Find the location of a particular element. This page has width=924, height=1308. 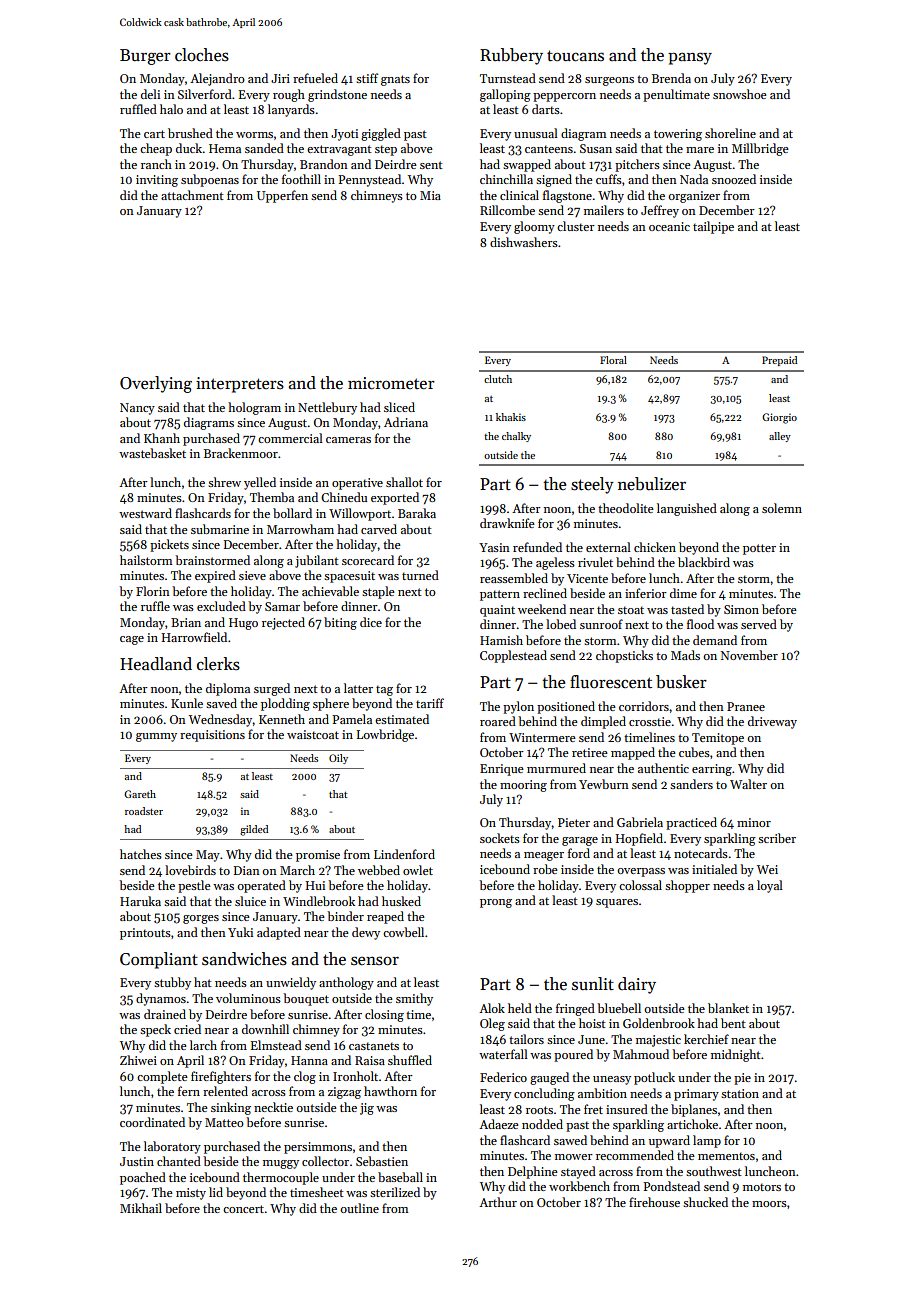

toucans is located at coordinates (575, 56).
